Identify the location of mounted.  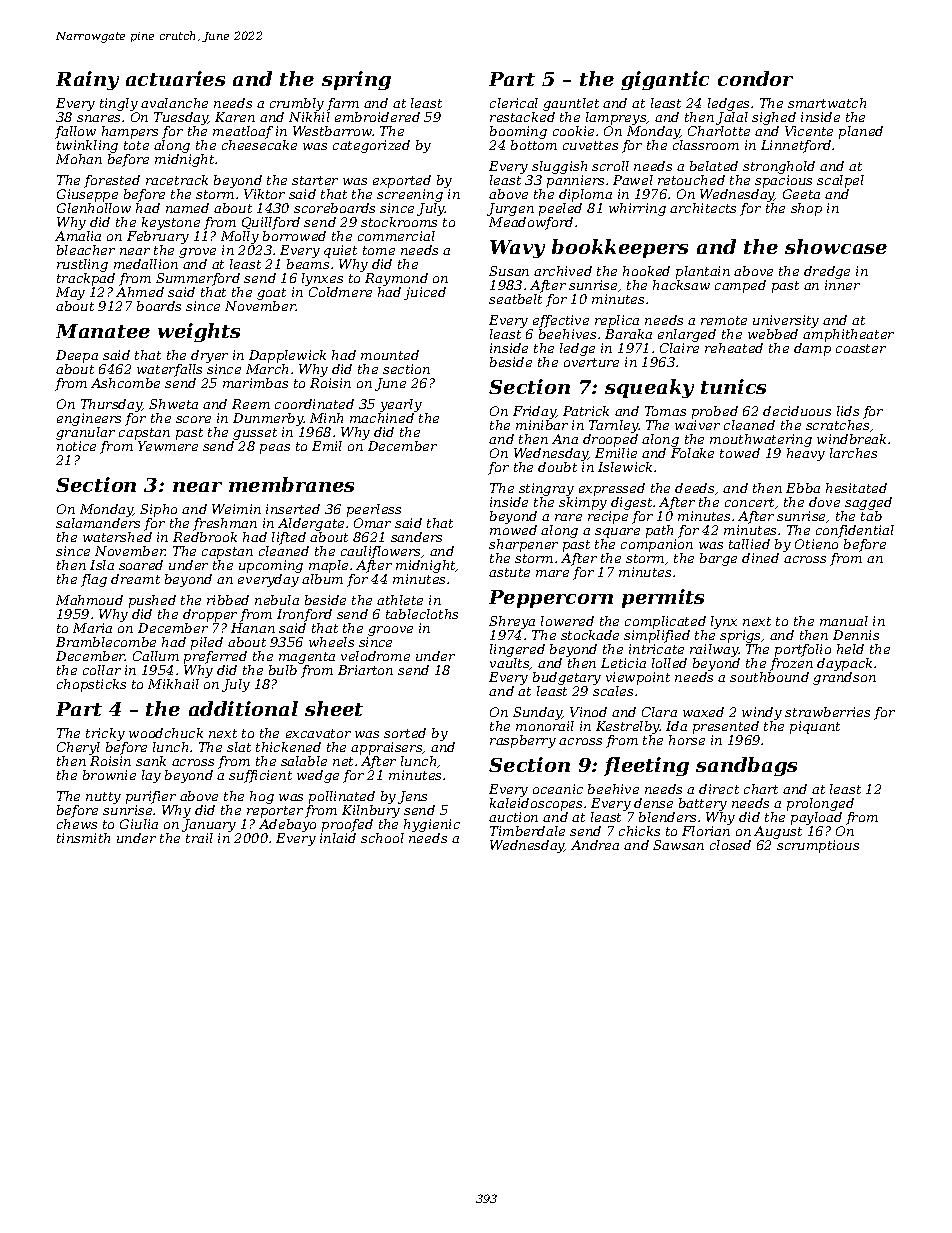
(390, 355).
